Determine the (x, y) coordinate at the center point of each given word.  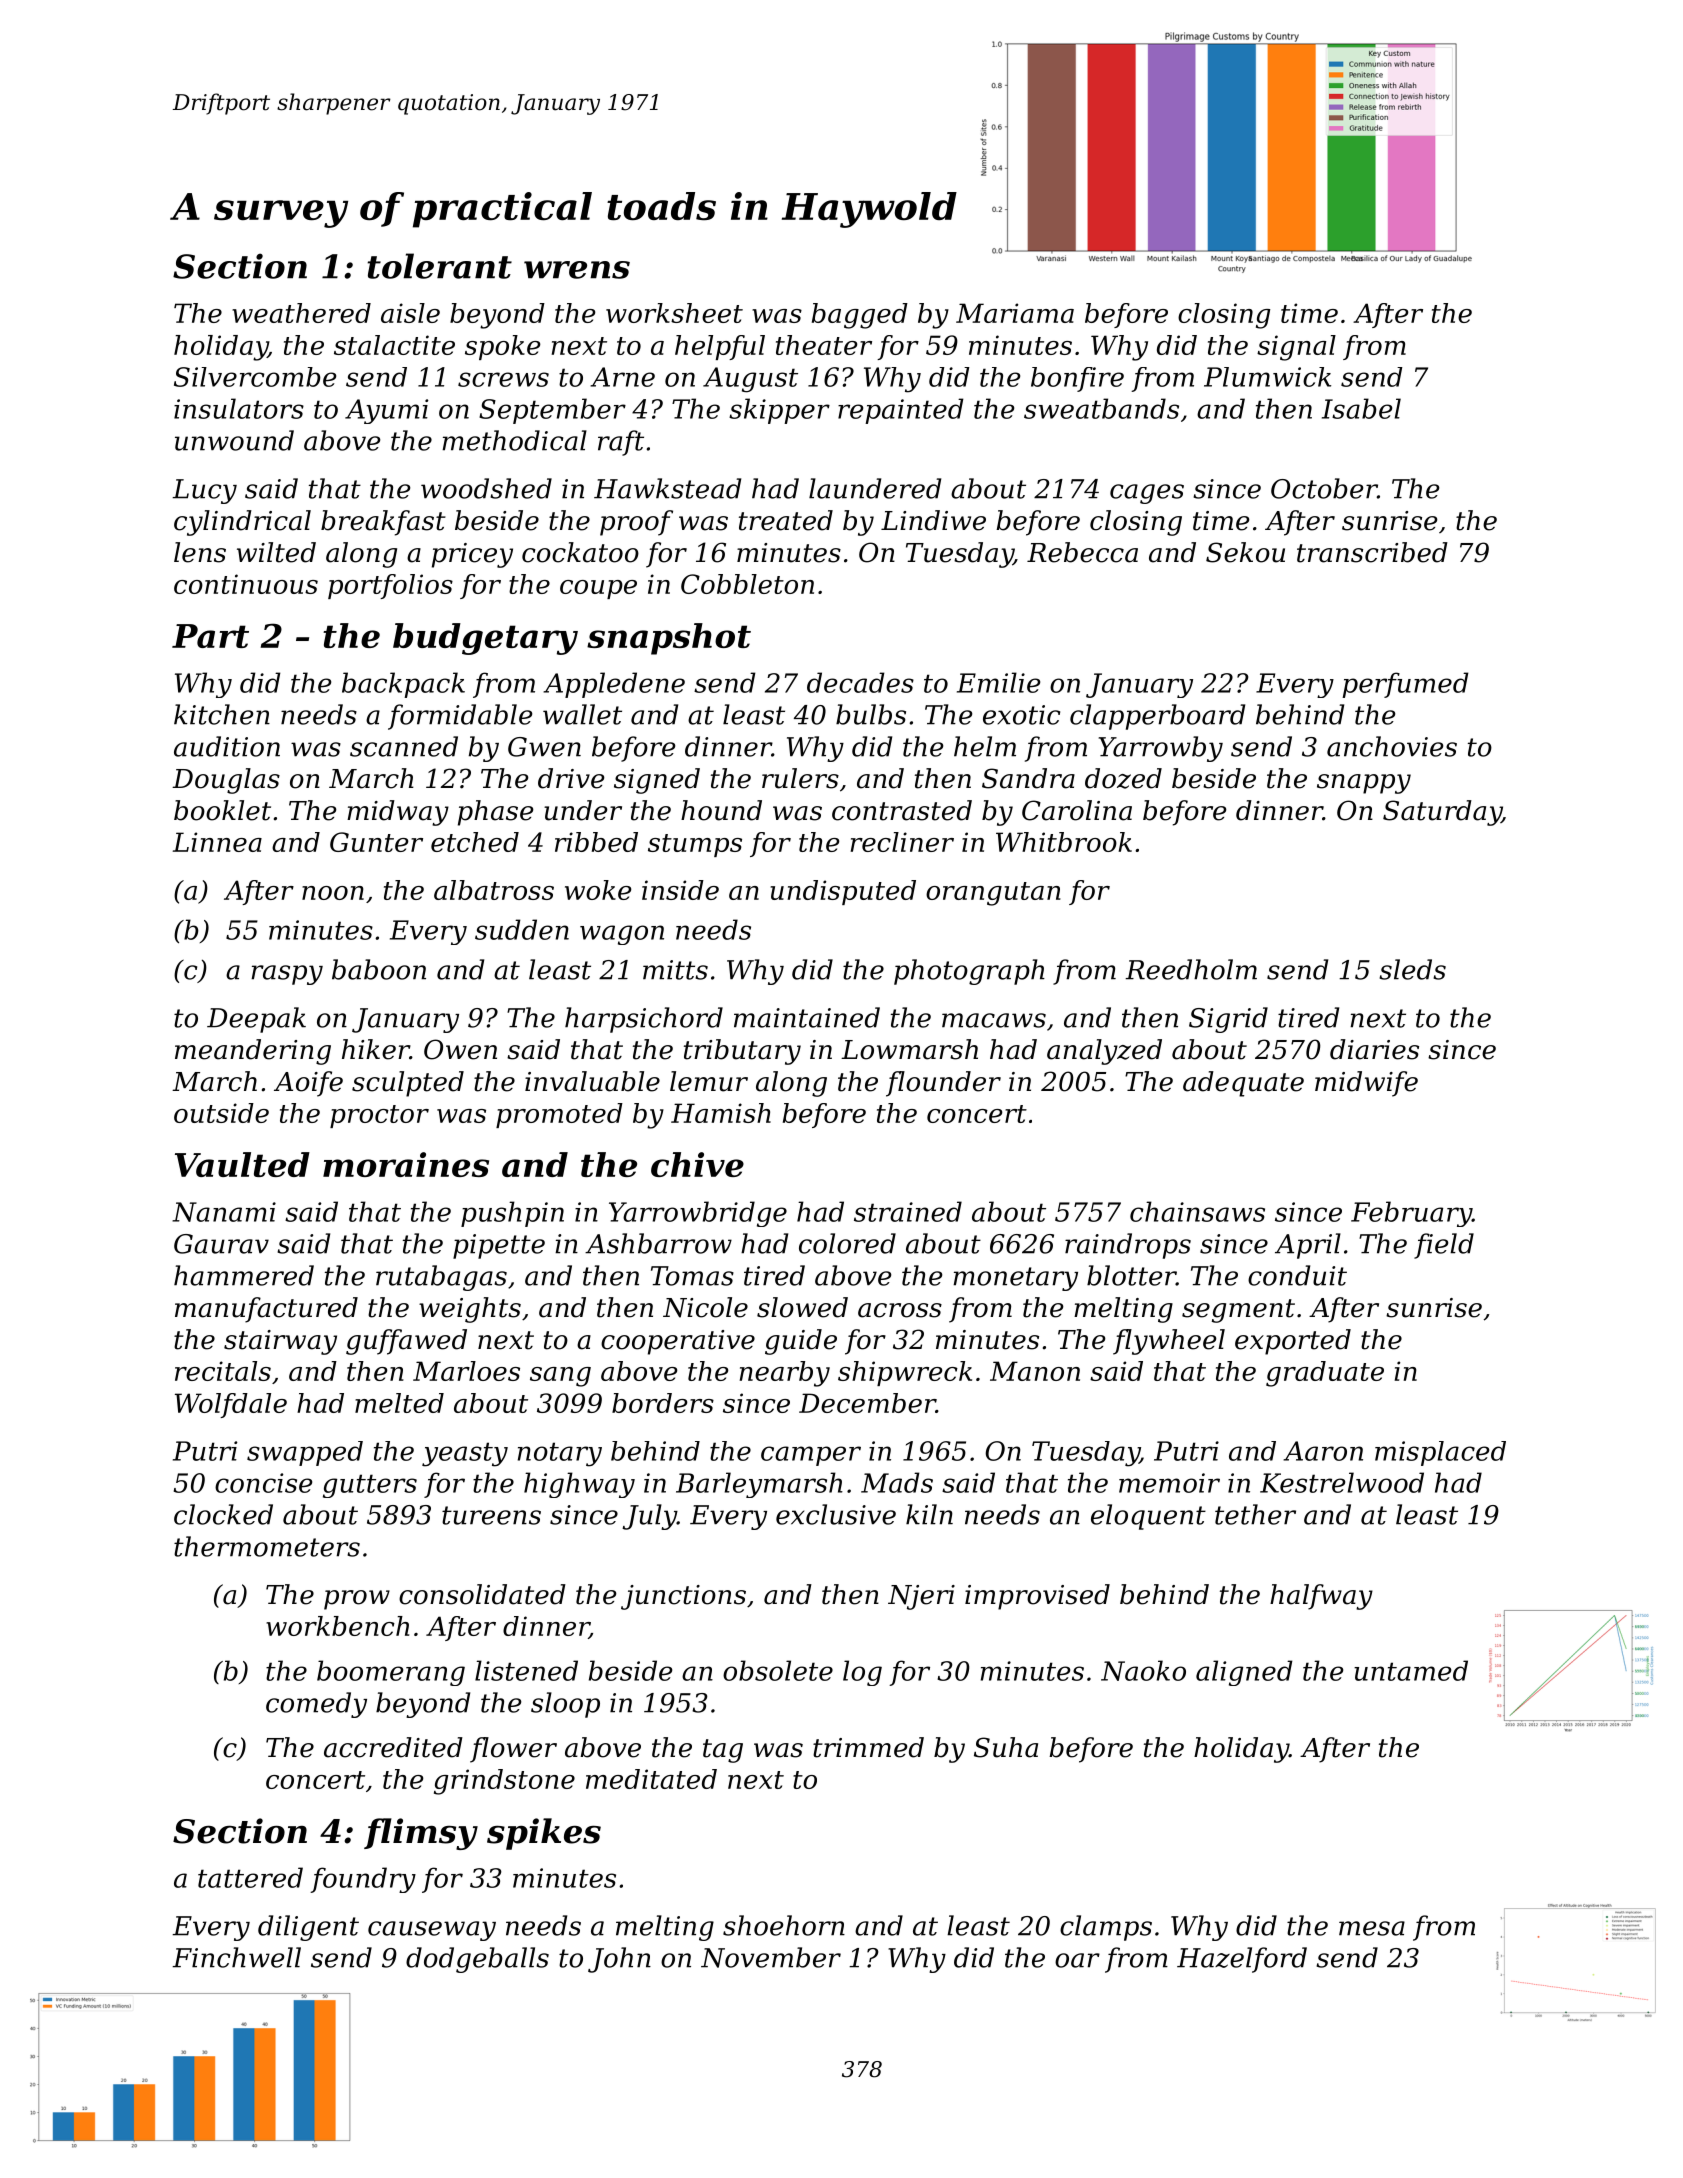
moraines (406, 1164)
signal (1296, 348)
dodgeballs (477, 1960)
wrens (577, 270)
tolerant (439, 266)
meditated (651, 1779)
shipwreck (905, 1373)
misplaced (1440, 1453)
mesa (1372, 1928)
